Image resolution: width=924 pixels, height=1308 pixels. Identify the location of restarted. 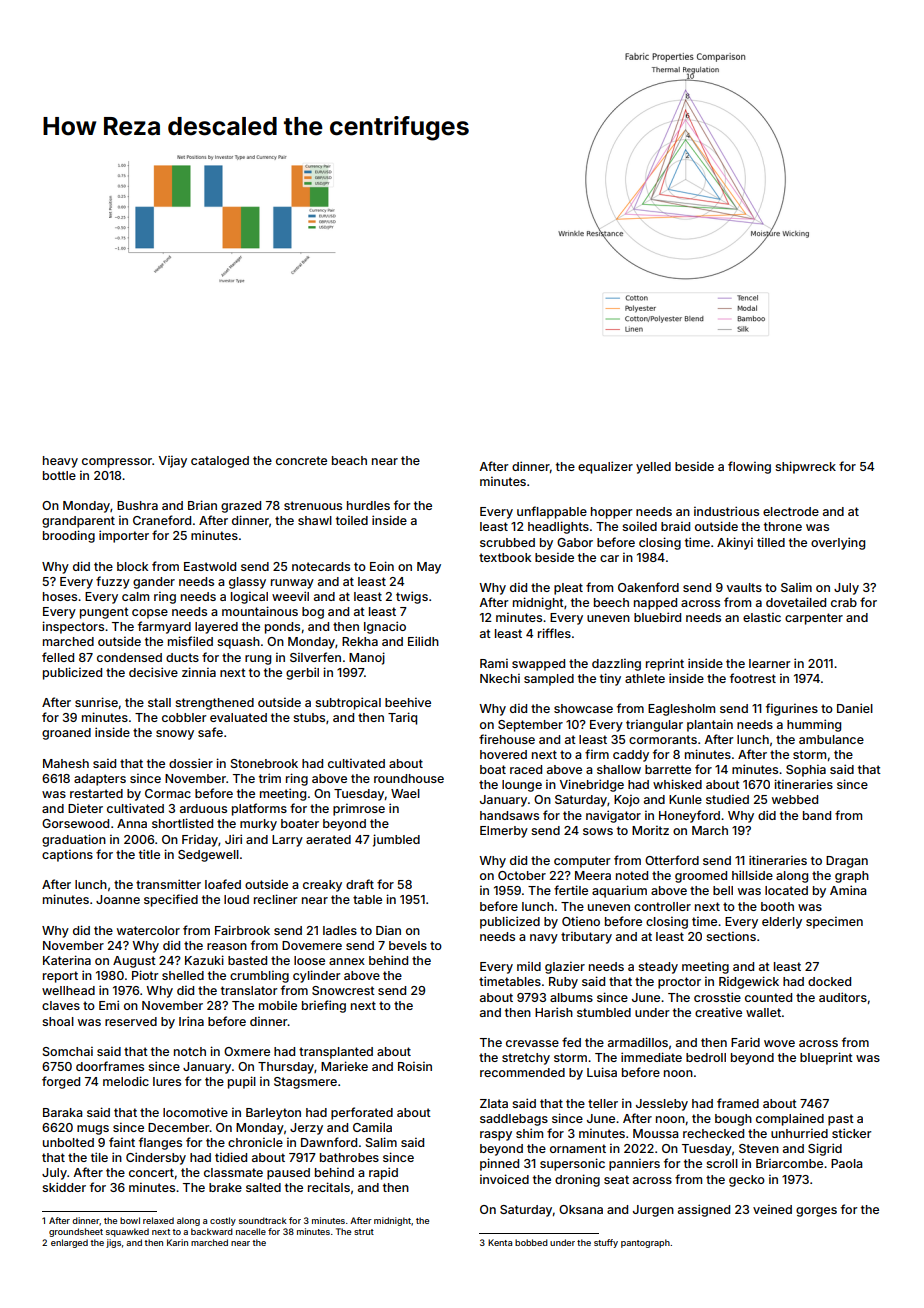
(96, 793).
